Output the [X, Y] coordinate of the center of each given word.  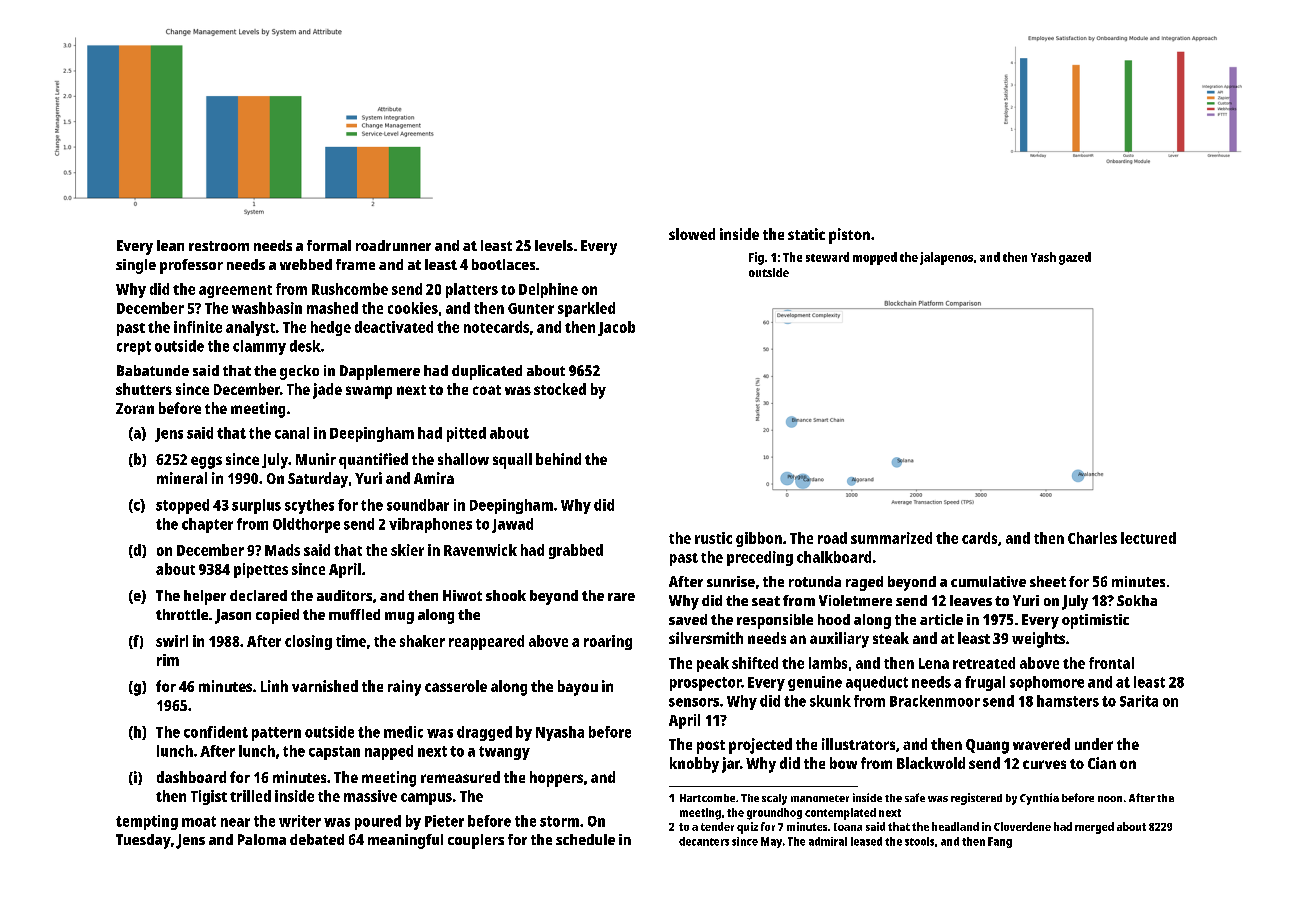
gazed [1075, 258]
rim [168, 660]
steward [827, 257]
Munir [316, 459]
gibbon [759, 539]
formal [329, 245]
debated [317, 839]
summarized [891, 538]
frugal [985, 683]
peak [713, 664]
